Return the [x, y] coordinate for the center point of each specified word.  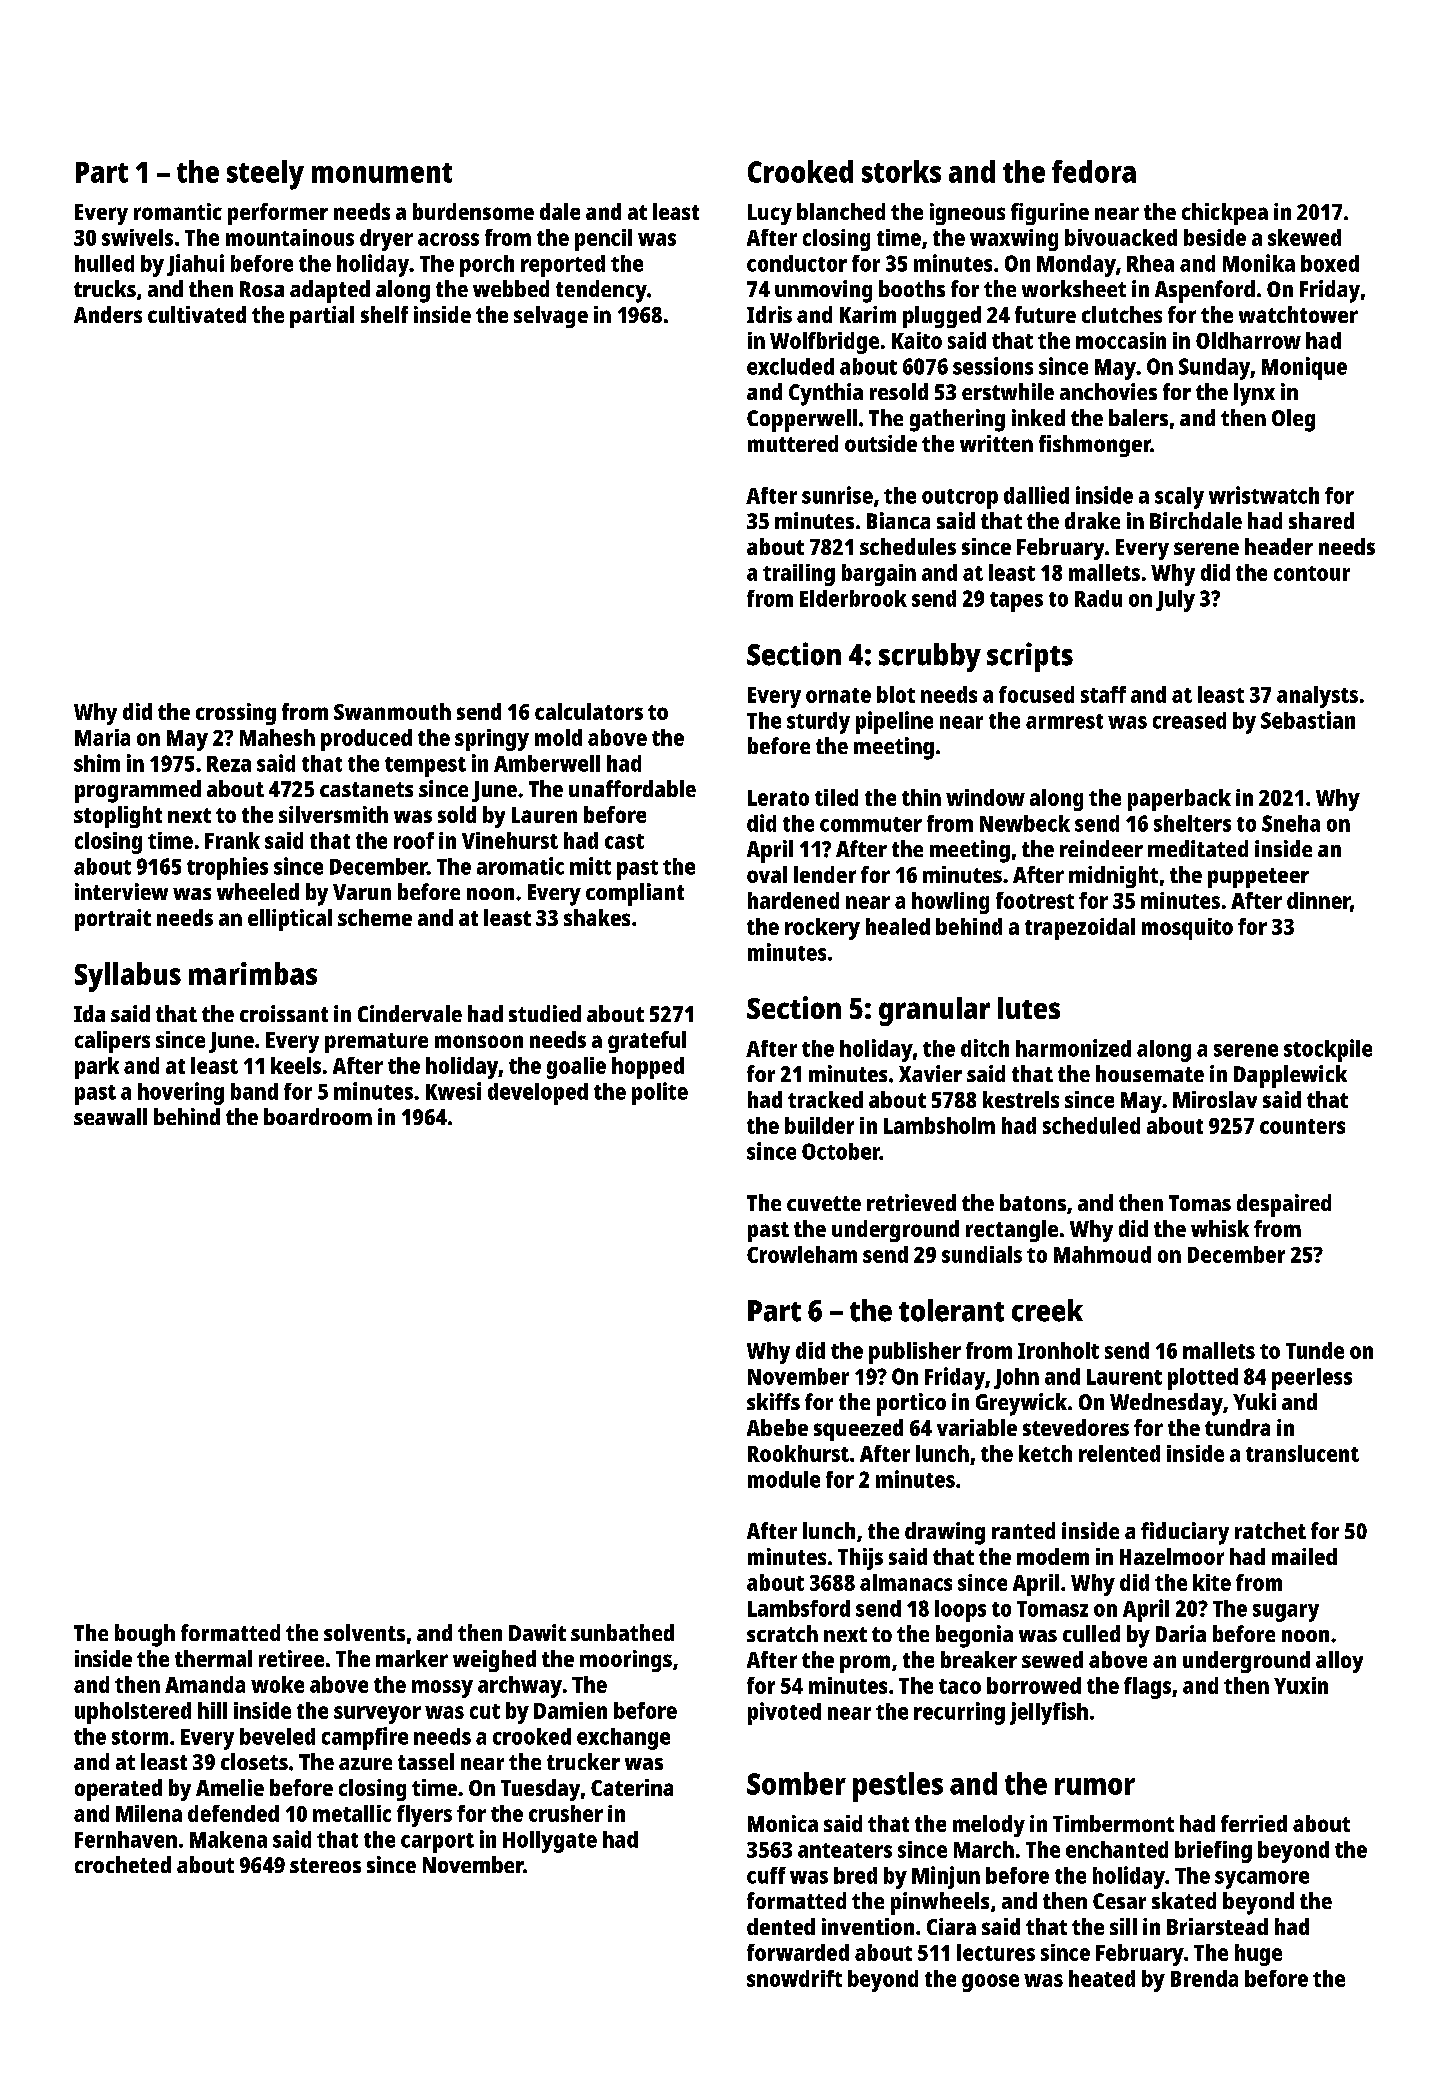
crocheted [123, 1864]
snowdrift [794, 1978]
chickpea [1225, 214]
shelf [384, 314]
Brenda [1204, 1978]
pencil [603, 240]
